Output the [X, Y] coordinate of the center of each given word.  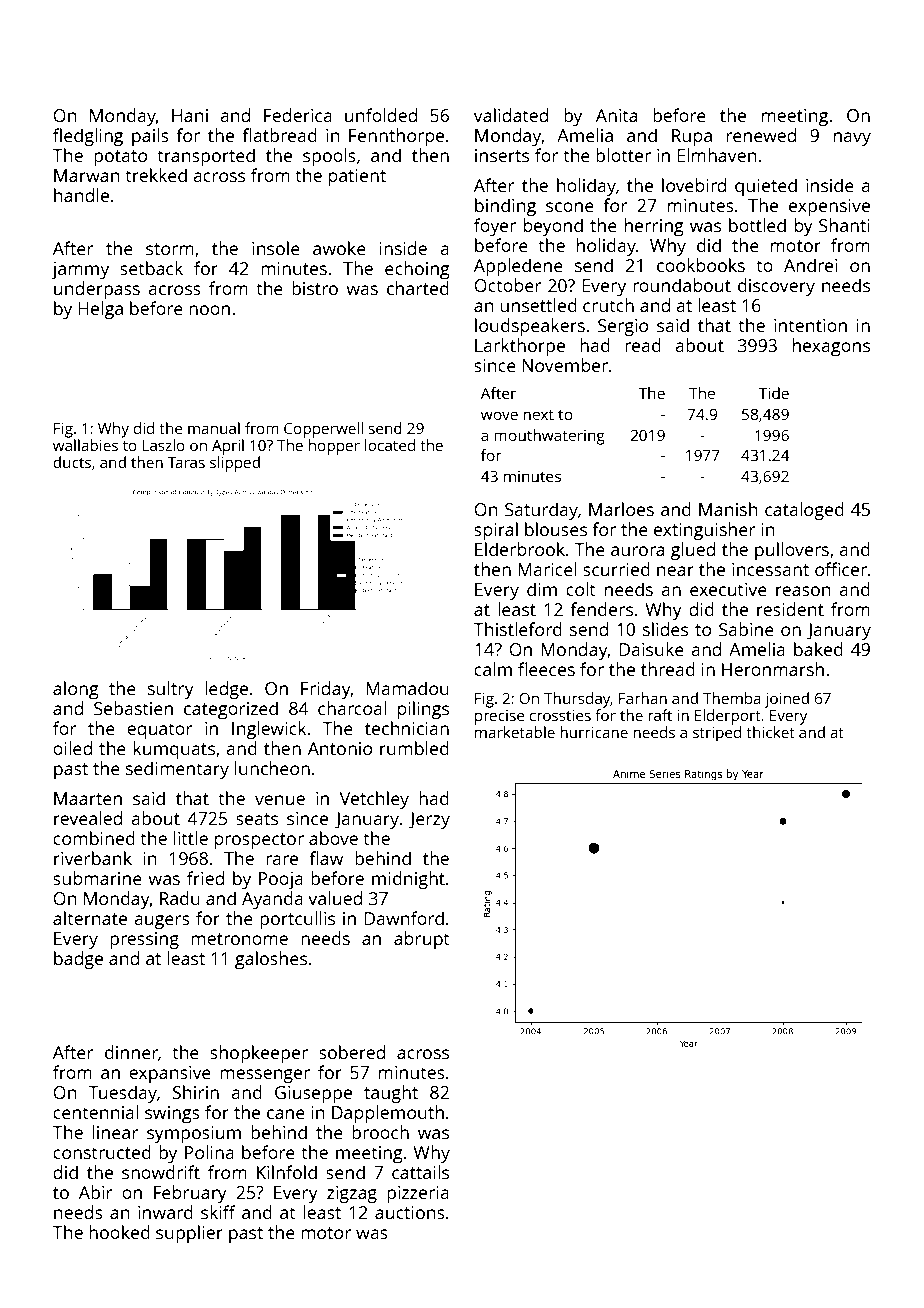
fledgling [88, 137]
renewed [761, 135]
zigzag [352, 1194]
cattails [420, 1172]
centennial [95, 1112]
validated [511, 115]
